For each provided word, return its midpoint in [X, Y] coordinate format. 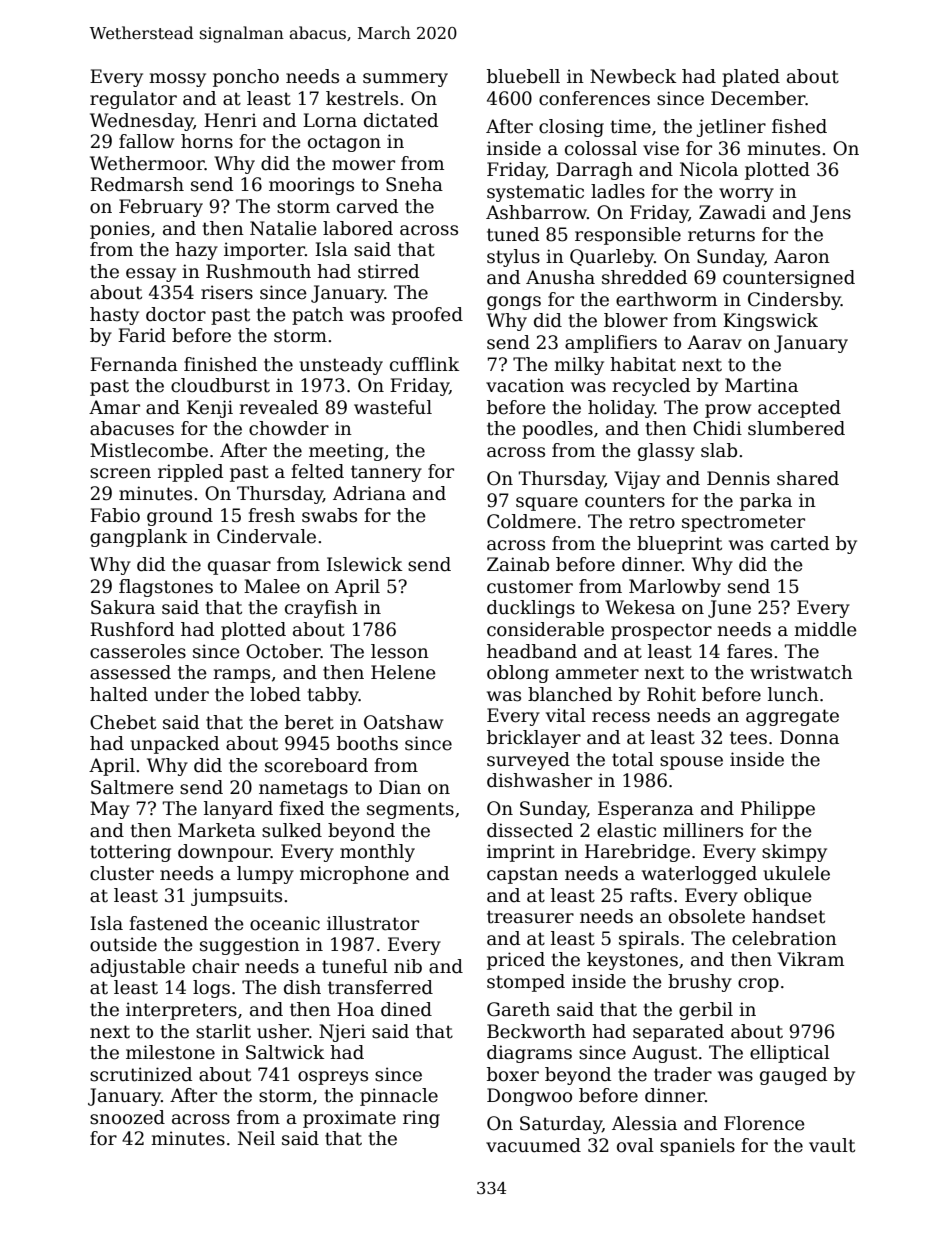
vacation [525, 385]
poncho [246, 78]
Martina [761, 385]
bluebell [523, 76]
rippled [190, 473]
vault [832, 1145]
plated [751, 78]
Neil [256, 1138]
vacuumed [533, 1145]
